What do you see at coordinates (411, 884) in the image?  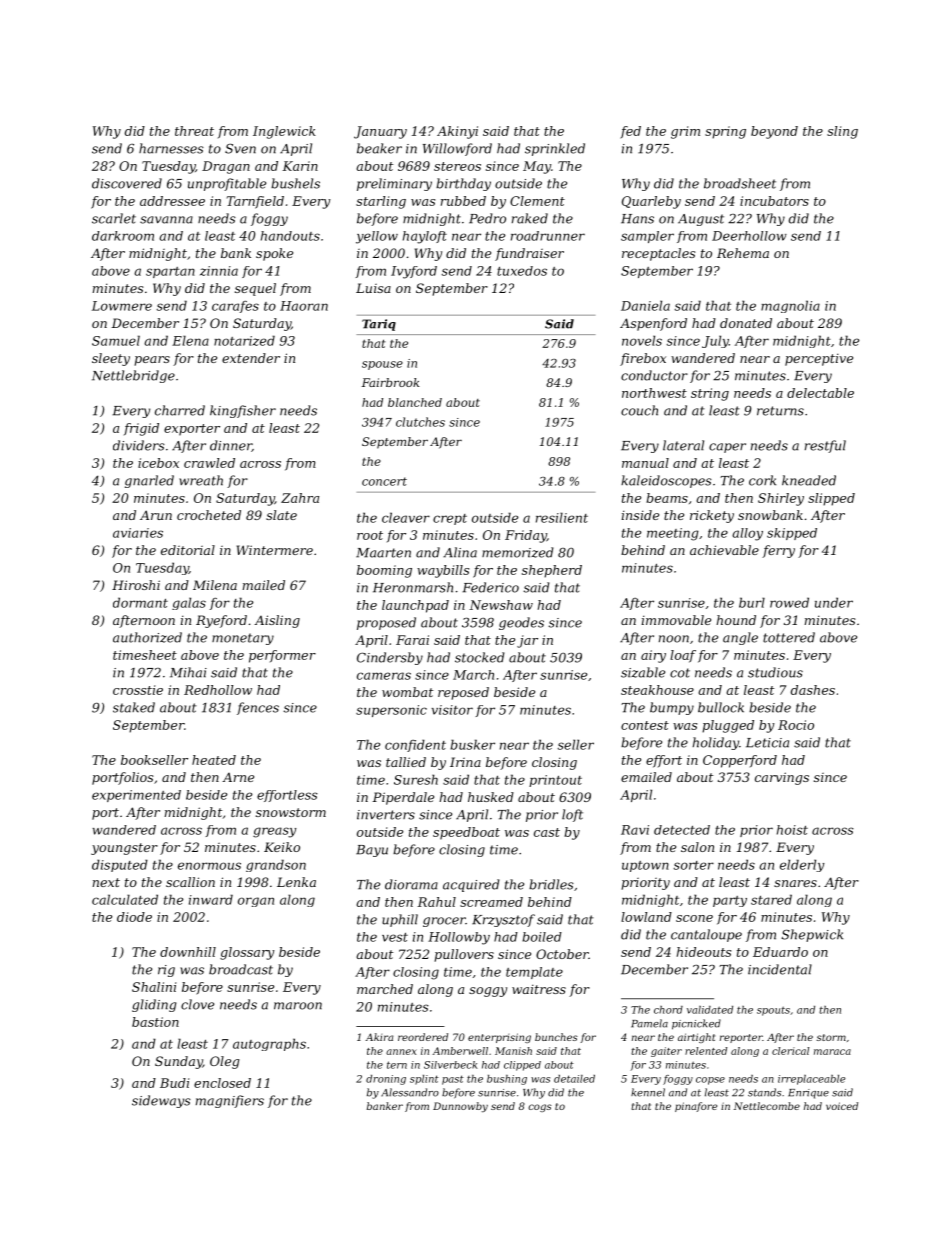 I see `diorama` at bounding box center [411, 884].
